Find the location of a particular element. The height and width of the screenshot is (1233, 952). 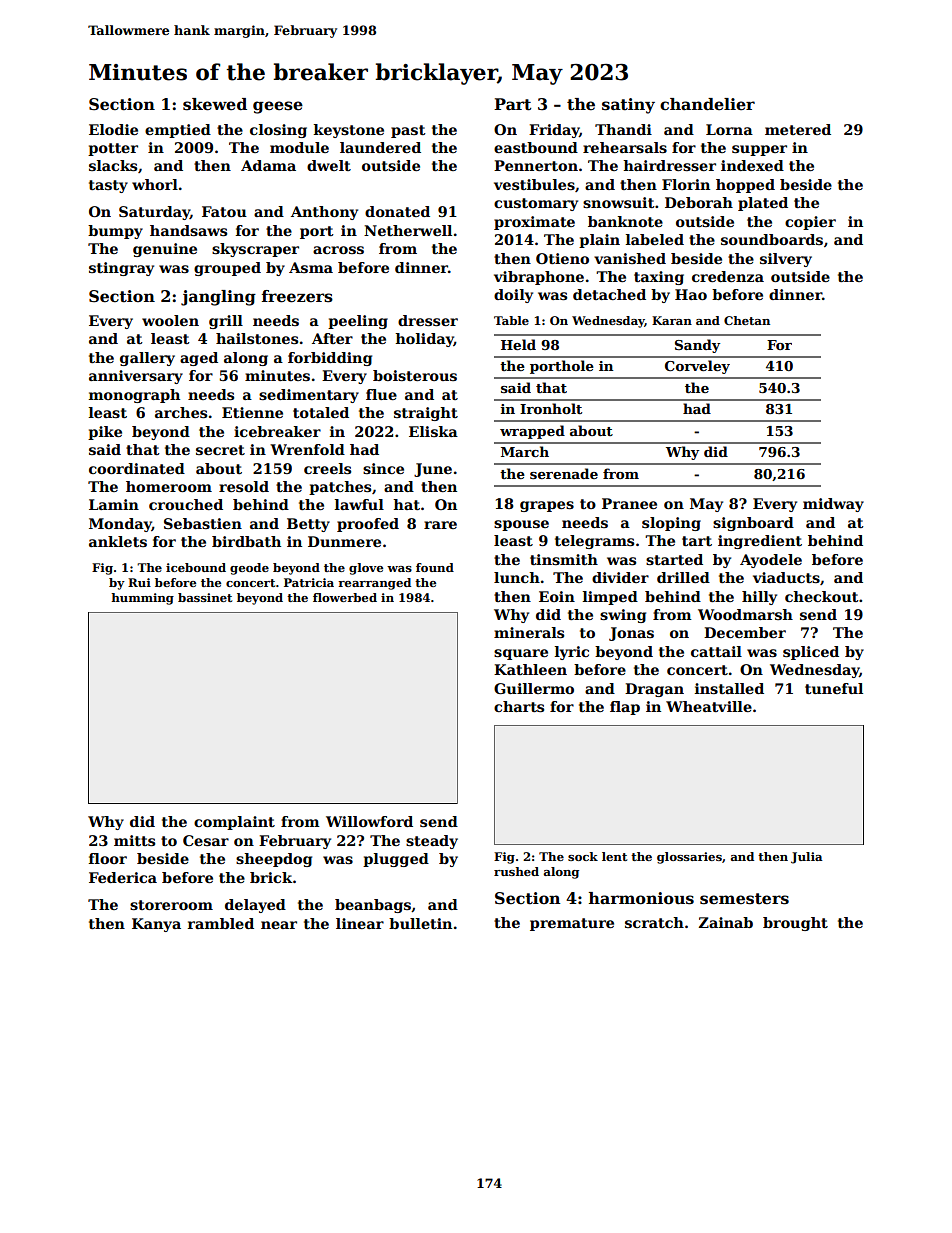

Friday is located at coordinates (554, 131).
